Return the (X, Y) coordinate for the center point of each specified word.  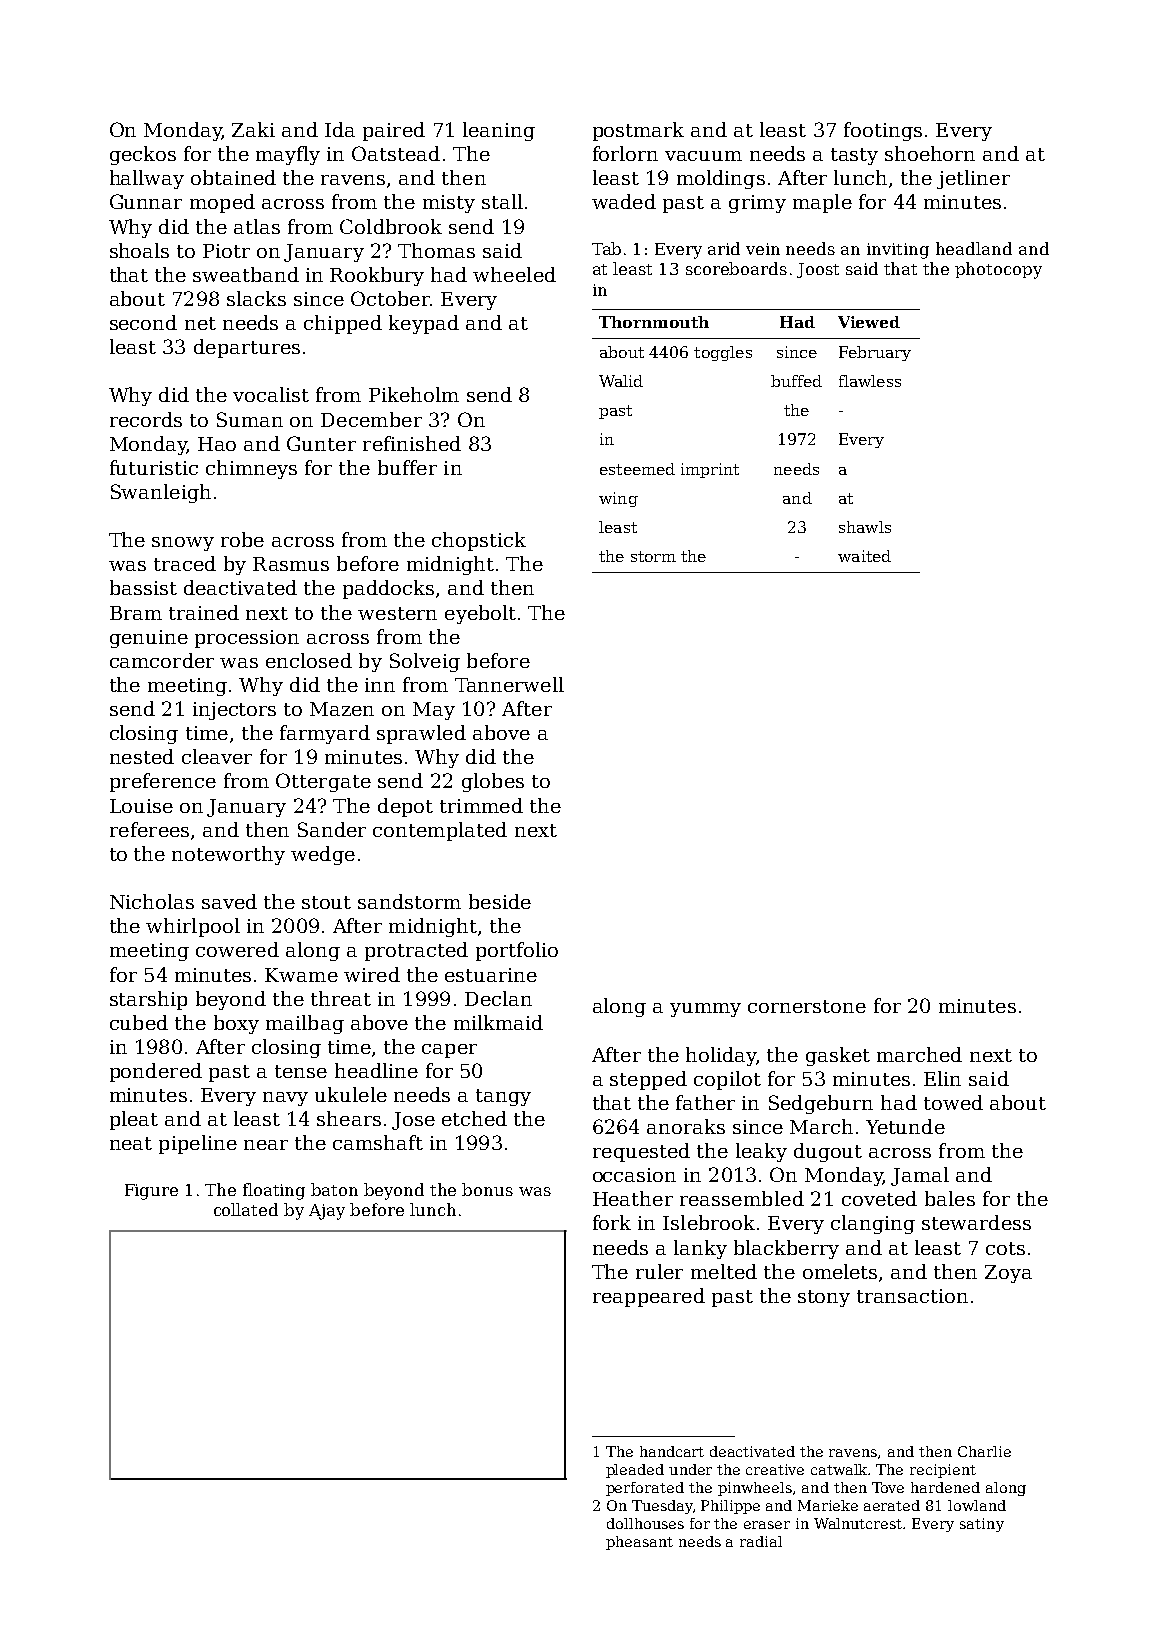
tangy (503, 1097)
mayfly (288, 155)
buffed (796, 381)
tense (301, 1071)
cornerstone (807, 1006)
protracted (416, 951)
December (371, 419)
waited (864, 556)
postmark (638, 131)
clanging (873, 1224)
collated (246, 1209)
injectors (234, 711)
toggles (723, 353)
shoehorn (930, 153)
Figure (151, 1192)
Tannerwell (509, 684)
